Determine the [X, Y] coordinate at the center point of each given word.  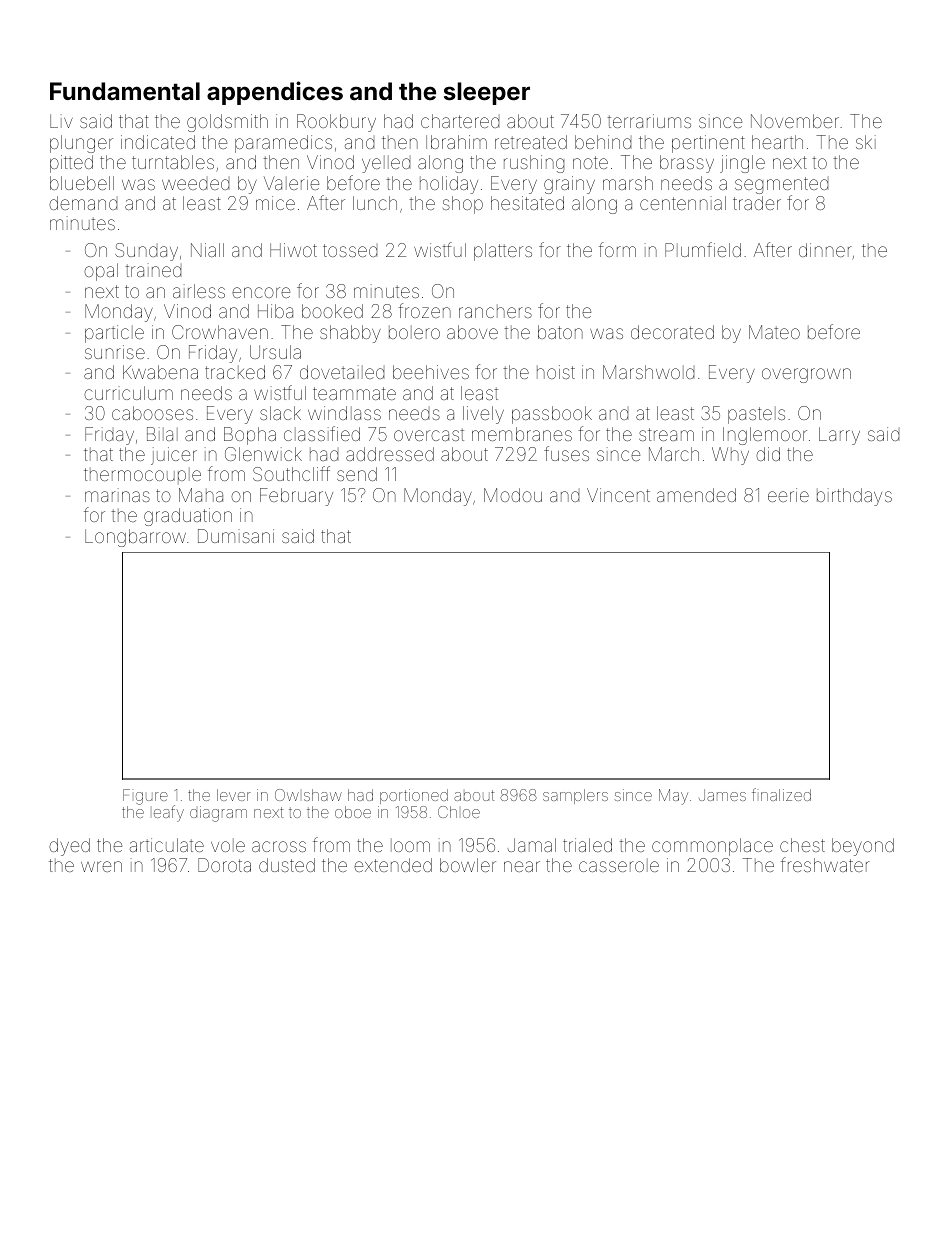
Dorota [224, 865]
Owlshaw [308, 795]
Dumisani [236, 536]
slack [280, 413]
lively [483, 415]
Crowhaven [220, 332]
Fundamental [125, 91]
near [522, 866]
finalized [781, 794]
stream [666, 434]
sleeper [487, 93]
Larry [839, 436]
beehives [431, 372]
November [795, 121]
